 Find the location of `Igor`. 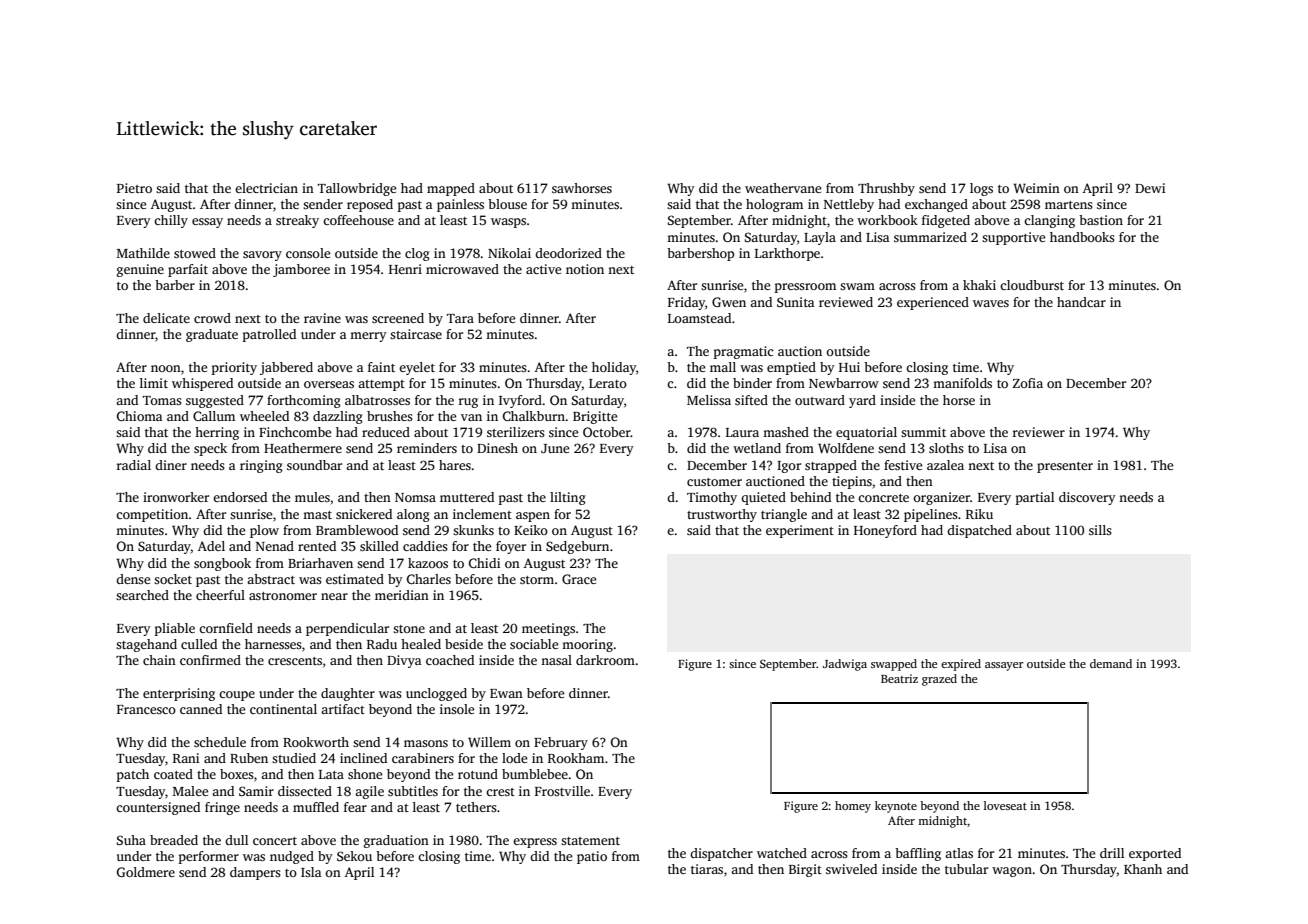

Igor is located at coordinates (789, 467).
